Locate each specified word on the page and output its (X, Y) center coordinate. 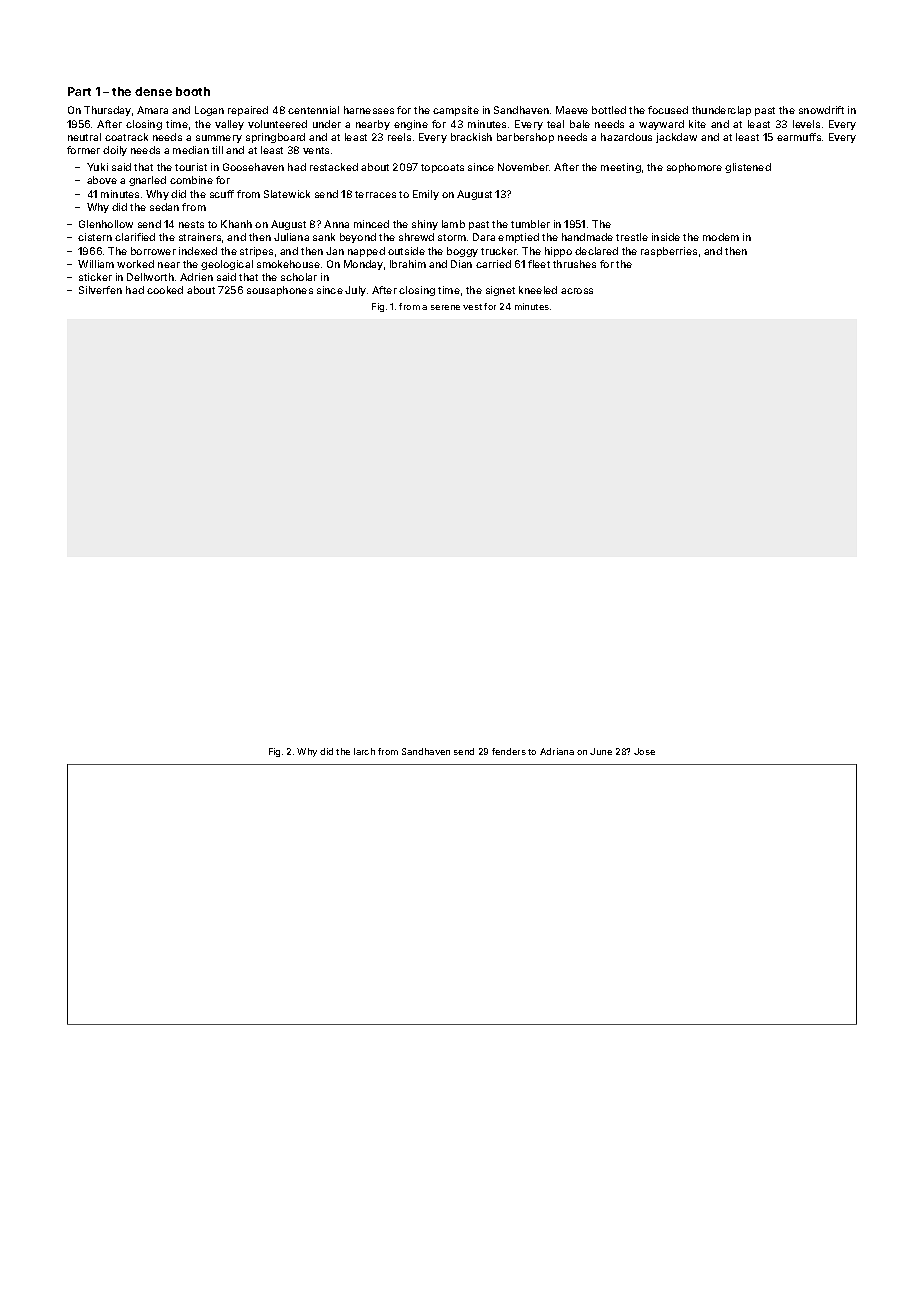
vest (472, 307)
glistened (748, 168)
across (577, 291)
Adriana (557, 751)
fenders (509, 751)
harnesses (369, 110)
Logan (209, 111)
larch (364, 751)
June (601, 751)
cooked (165, 290)
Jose (644, 751)
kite (697, 124)
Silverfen (100, 290)
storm (452, 237)
